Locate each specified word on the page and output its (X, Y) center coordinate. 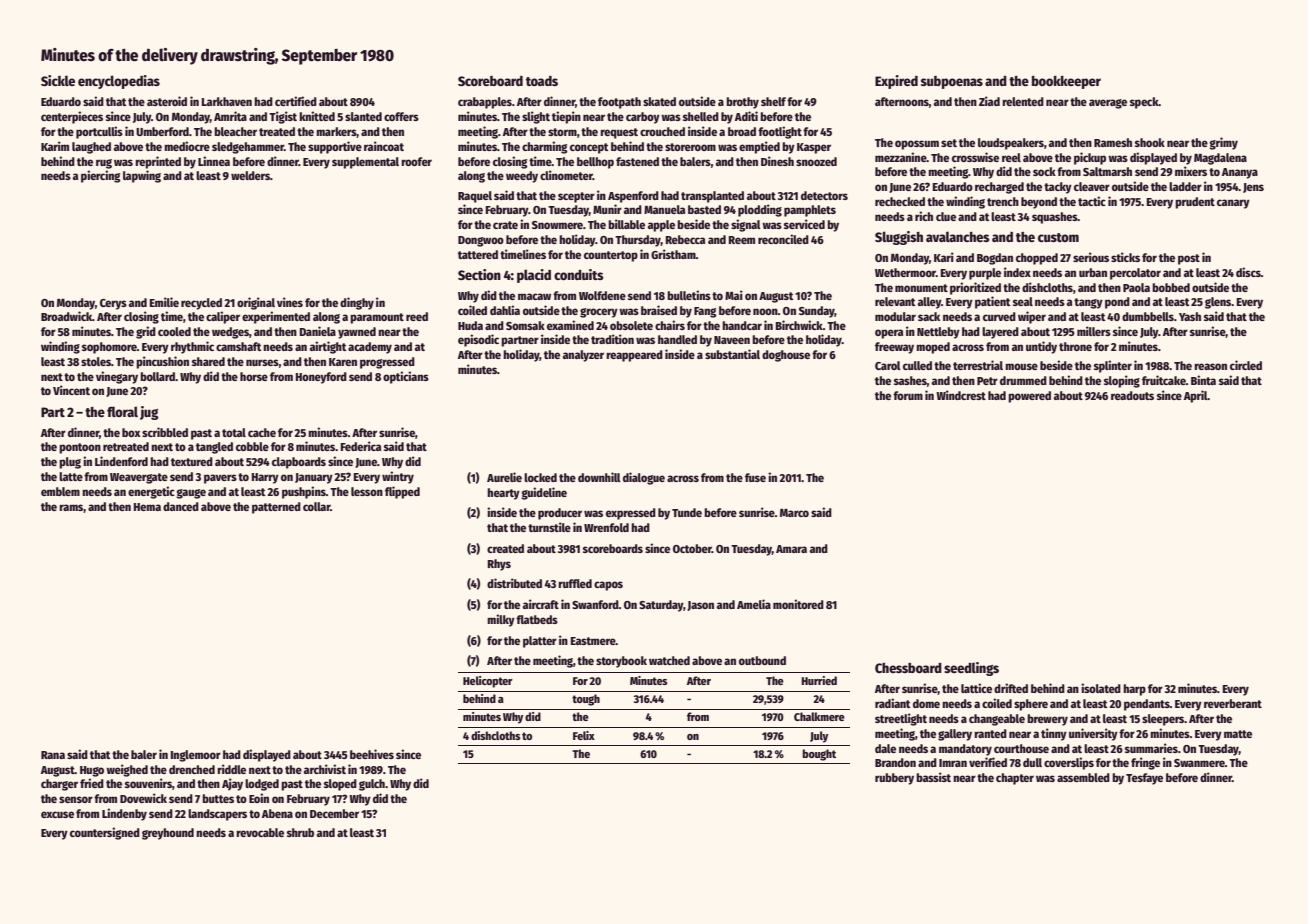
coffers (401, 116)
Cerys (113, 304)
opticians (406, 377)
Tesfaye (1144, 779)
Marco (794, 513)
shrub (300, 832)
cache (262, 432)
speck (1144, 103)
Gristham (673, 254)
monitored (798, 604)
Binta (1203, 380)
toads (542, 81)
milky (501, 620)
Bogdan (995, 259)
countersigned (105, 833)
